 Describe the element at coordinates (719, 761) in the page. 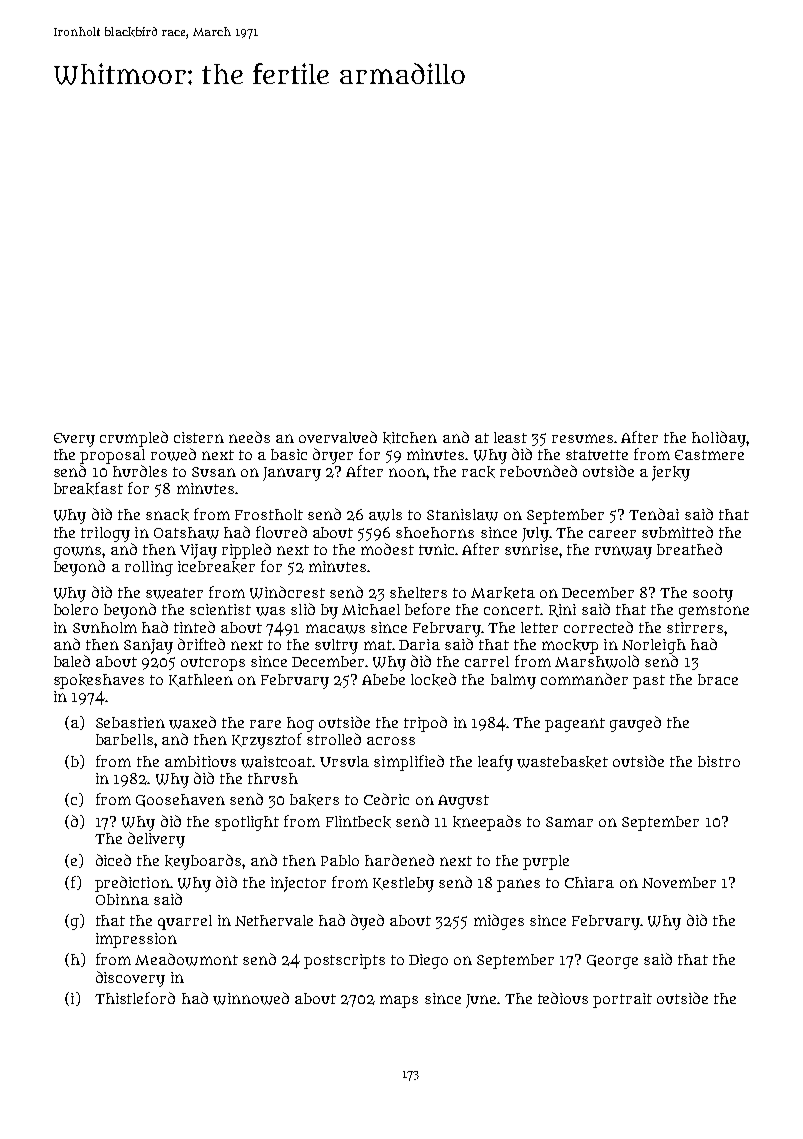

I see `bistro` at that location.
